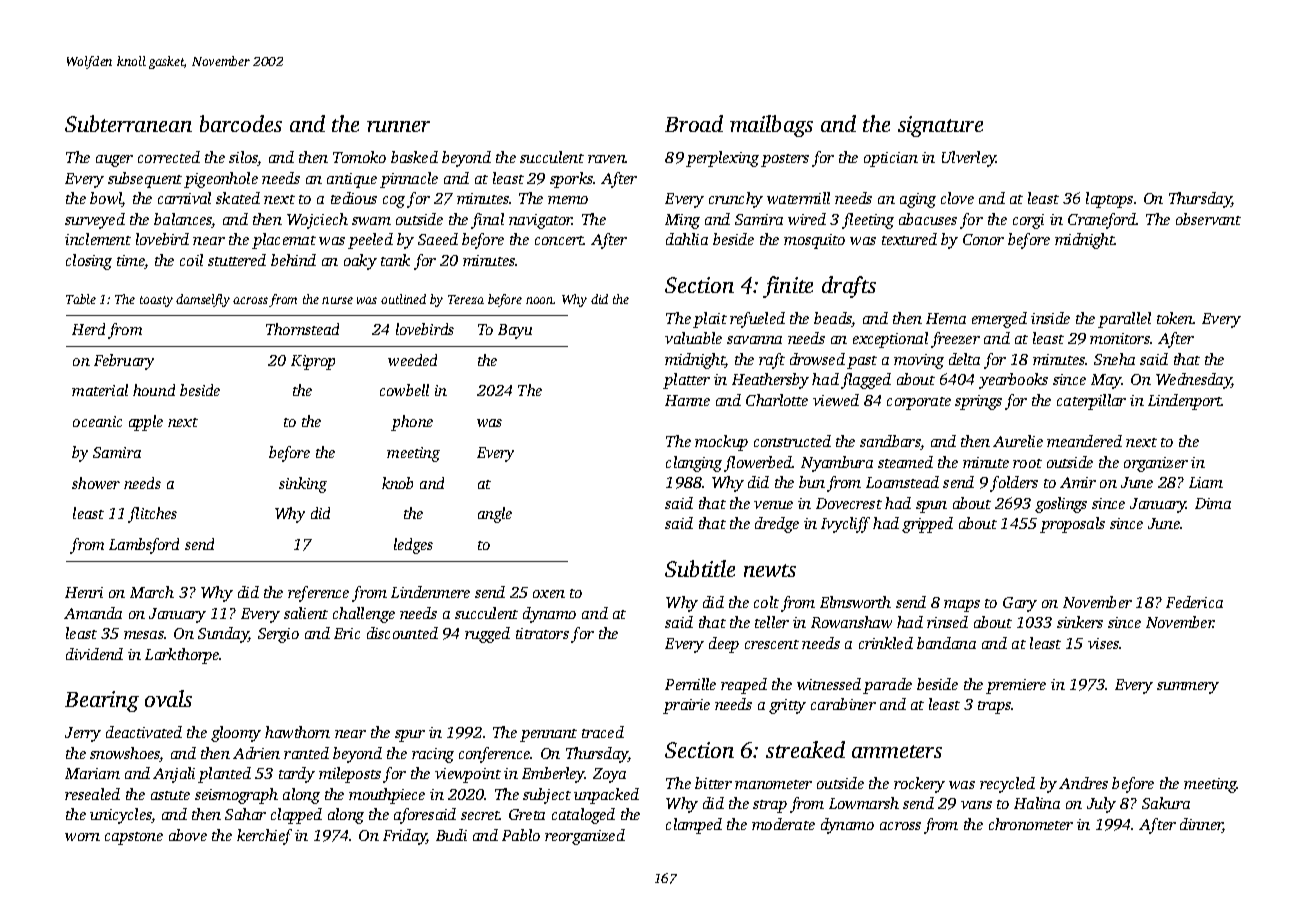 Image resolution: width=1308 pixels, height=924 pixels. What do you see at coordinates (771, 126) in the document?
I see `mailbags` at bounding box center [771, 126].
